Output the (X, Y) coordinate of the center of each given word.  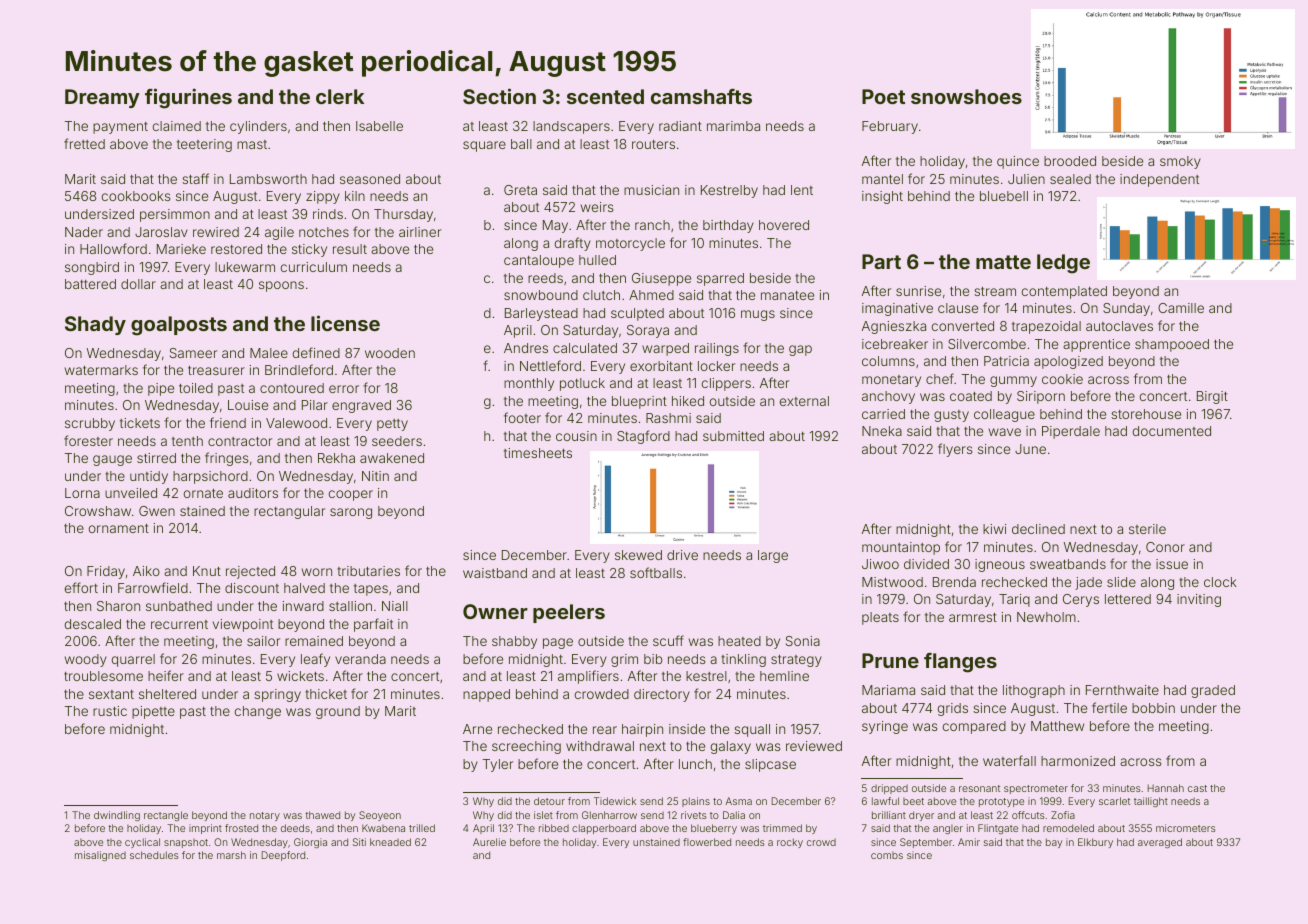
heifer (166, 675)
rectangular (289, 512)
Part (881, 261)
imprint (205, 829)
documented (1172, 431)
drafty (573, 244)
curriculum (314, 267)
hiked (688, 401)
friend (228, 422)
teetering (204, 145)
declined (1038, 529)
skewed (638, 555)
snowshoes (966, 96)
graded (1213, 691)
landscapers (571, 127)
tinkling (743, 660)
